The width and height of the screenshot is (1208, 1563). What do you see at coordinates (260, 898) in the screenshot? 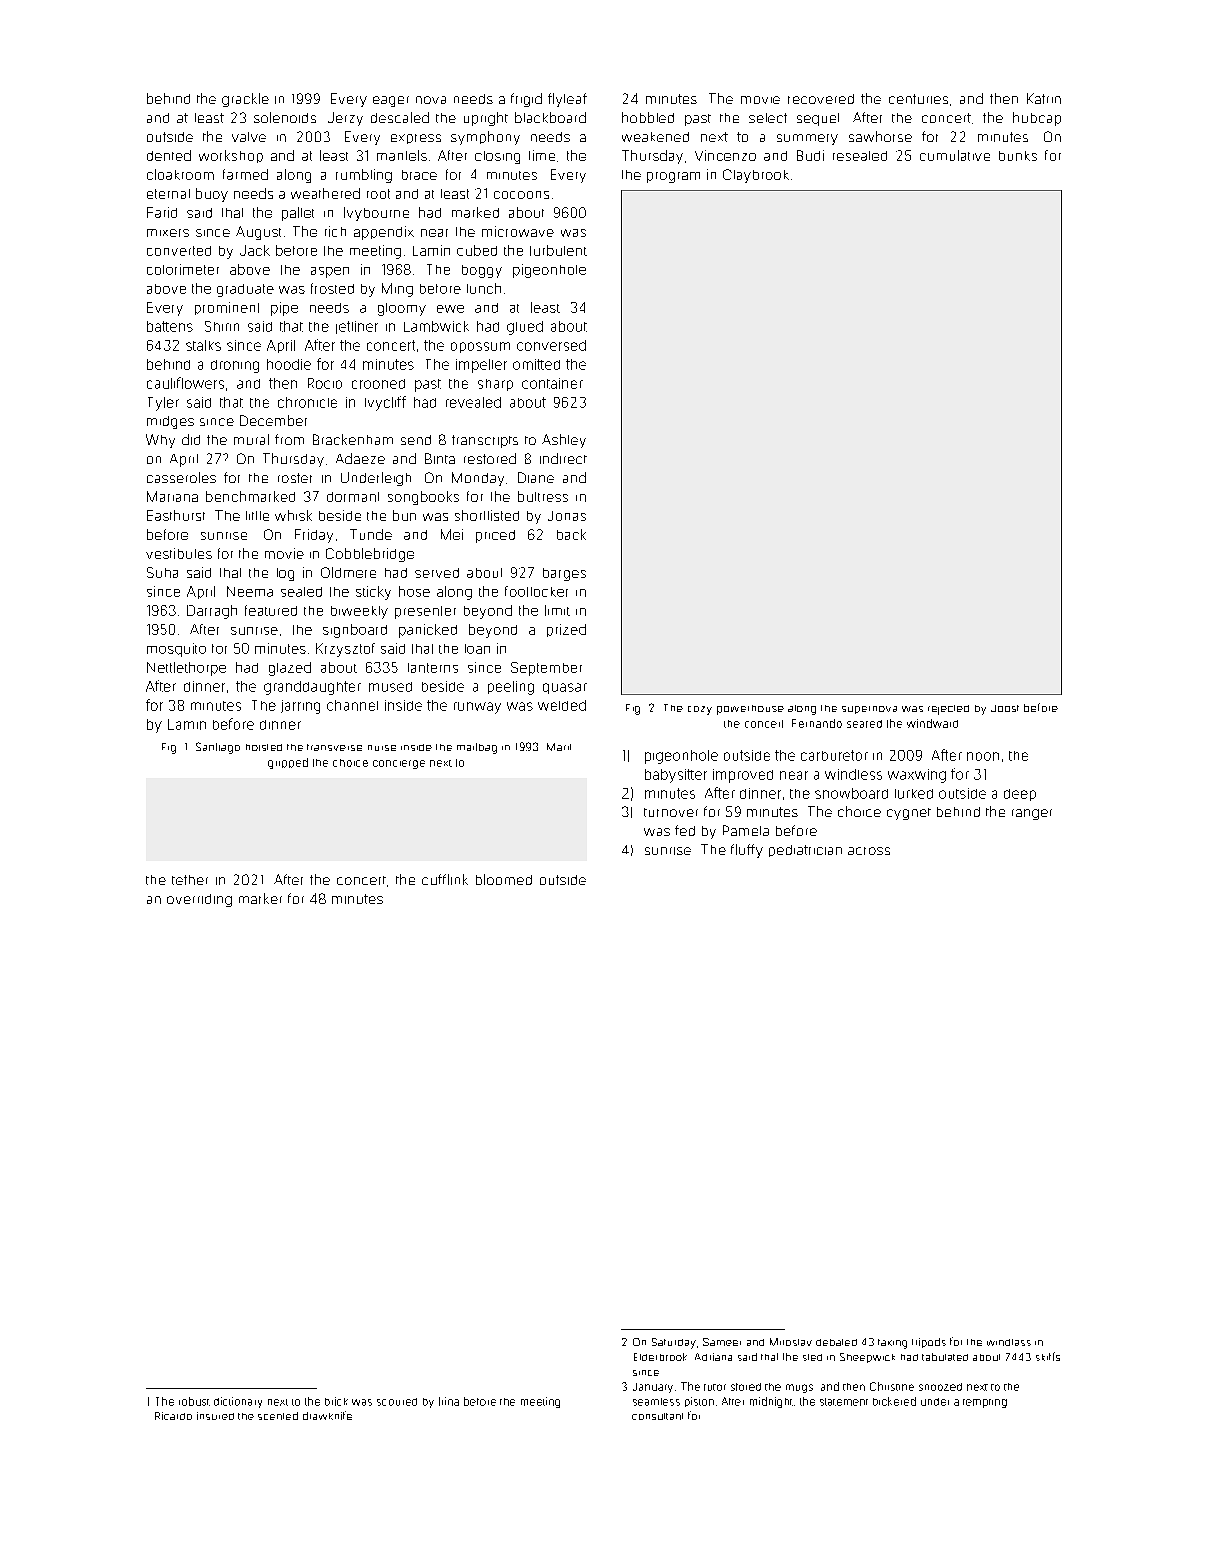
I see `marker` at bounding box center [260, 898].
